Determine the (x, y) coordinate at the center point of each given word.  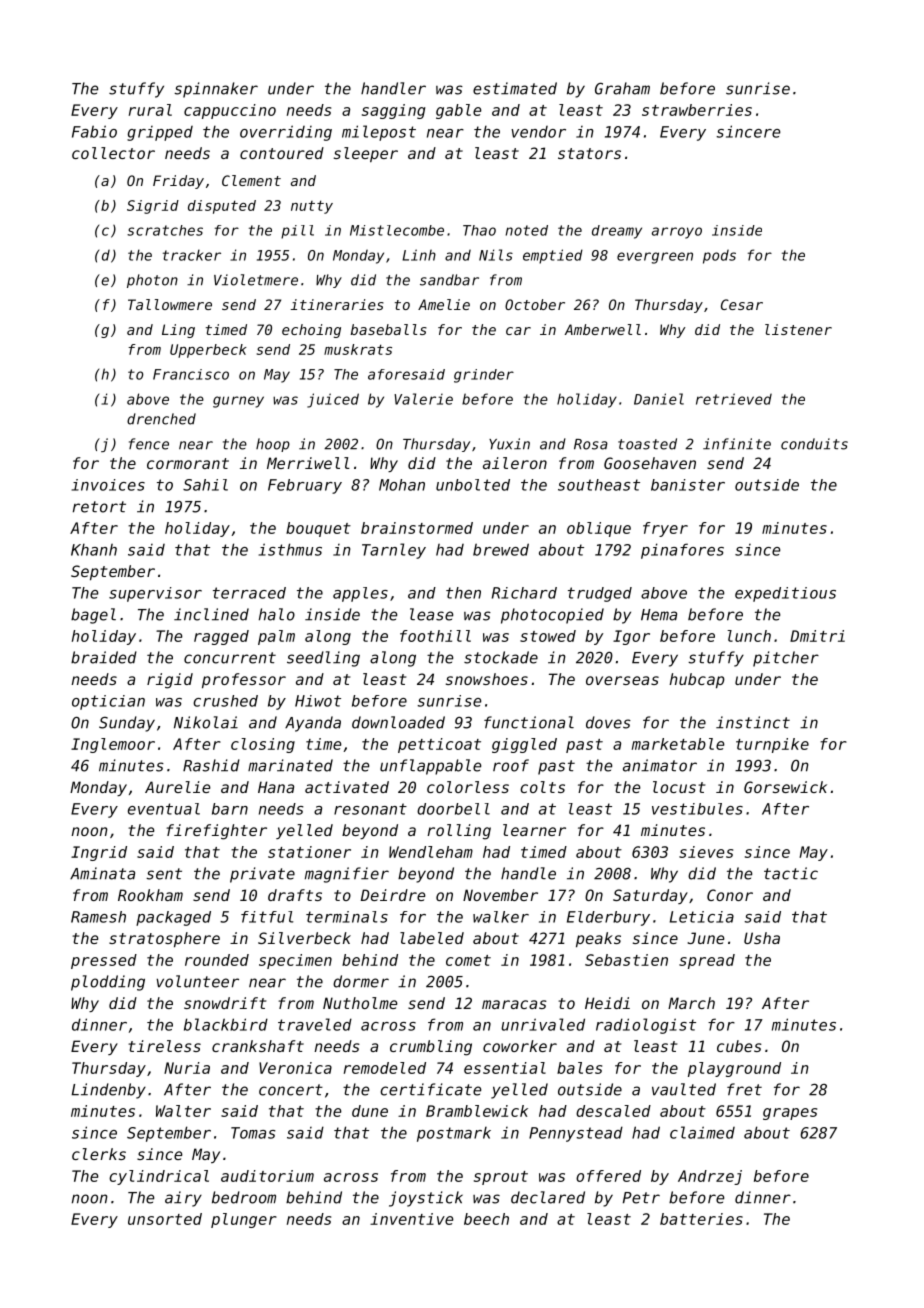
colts (542, 787)
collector (113, 153)
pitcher (786, 659)
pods (719, 256)
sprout (501, 1178)
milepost (379, 133)
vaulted (684, 1089)
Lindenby (108, 1091)
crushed (225, 701)
